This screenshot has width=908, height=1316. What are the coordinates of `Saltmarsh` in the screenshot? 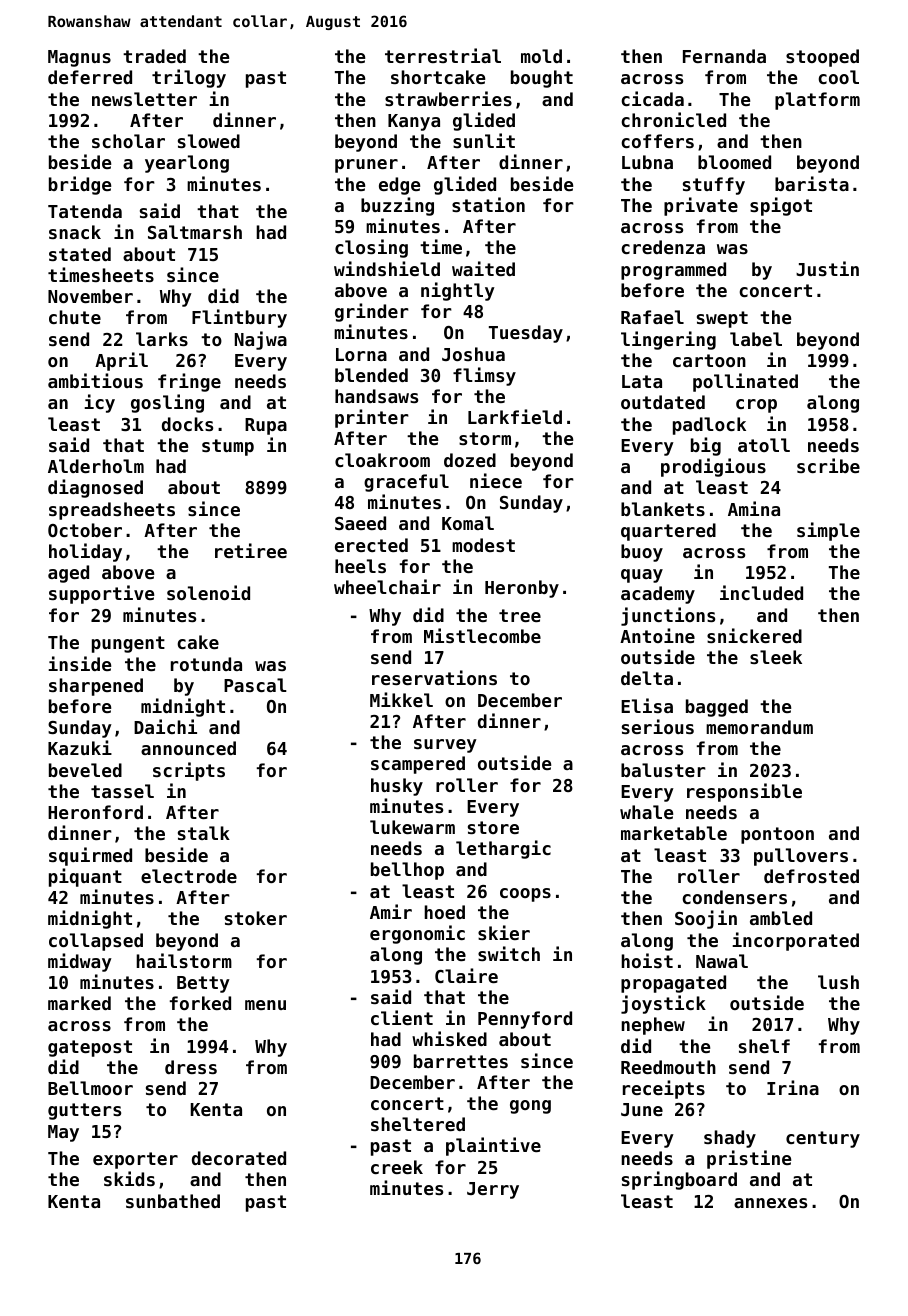 It's located at (195, 232).
